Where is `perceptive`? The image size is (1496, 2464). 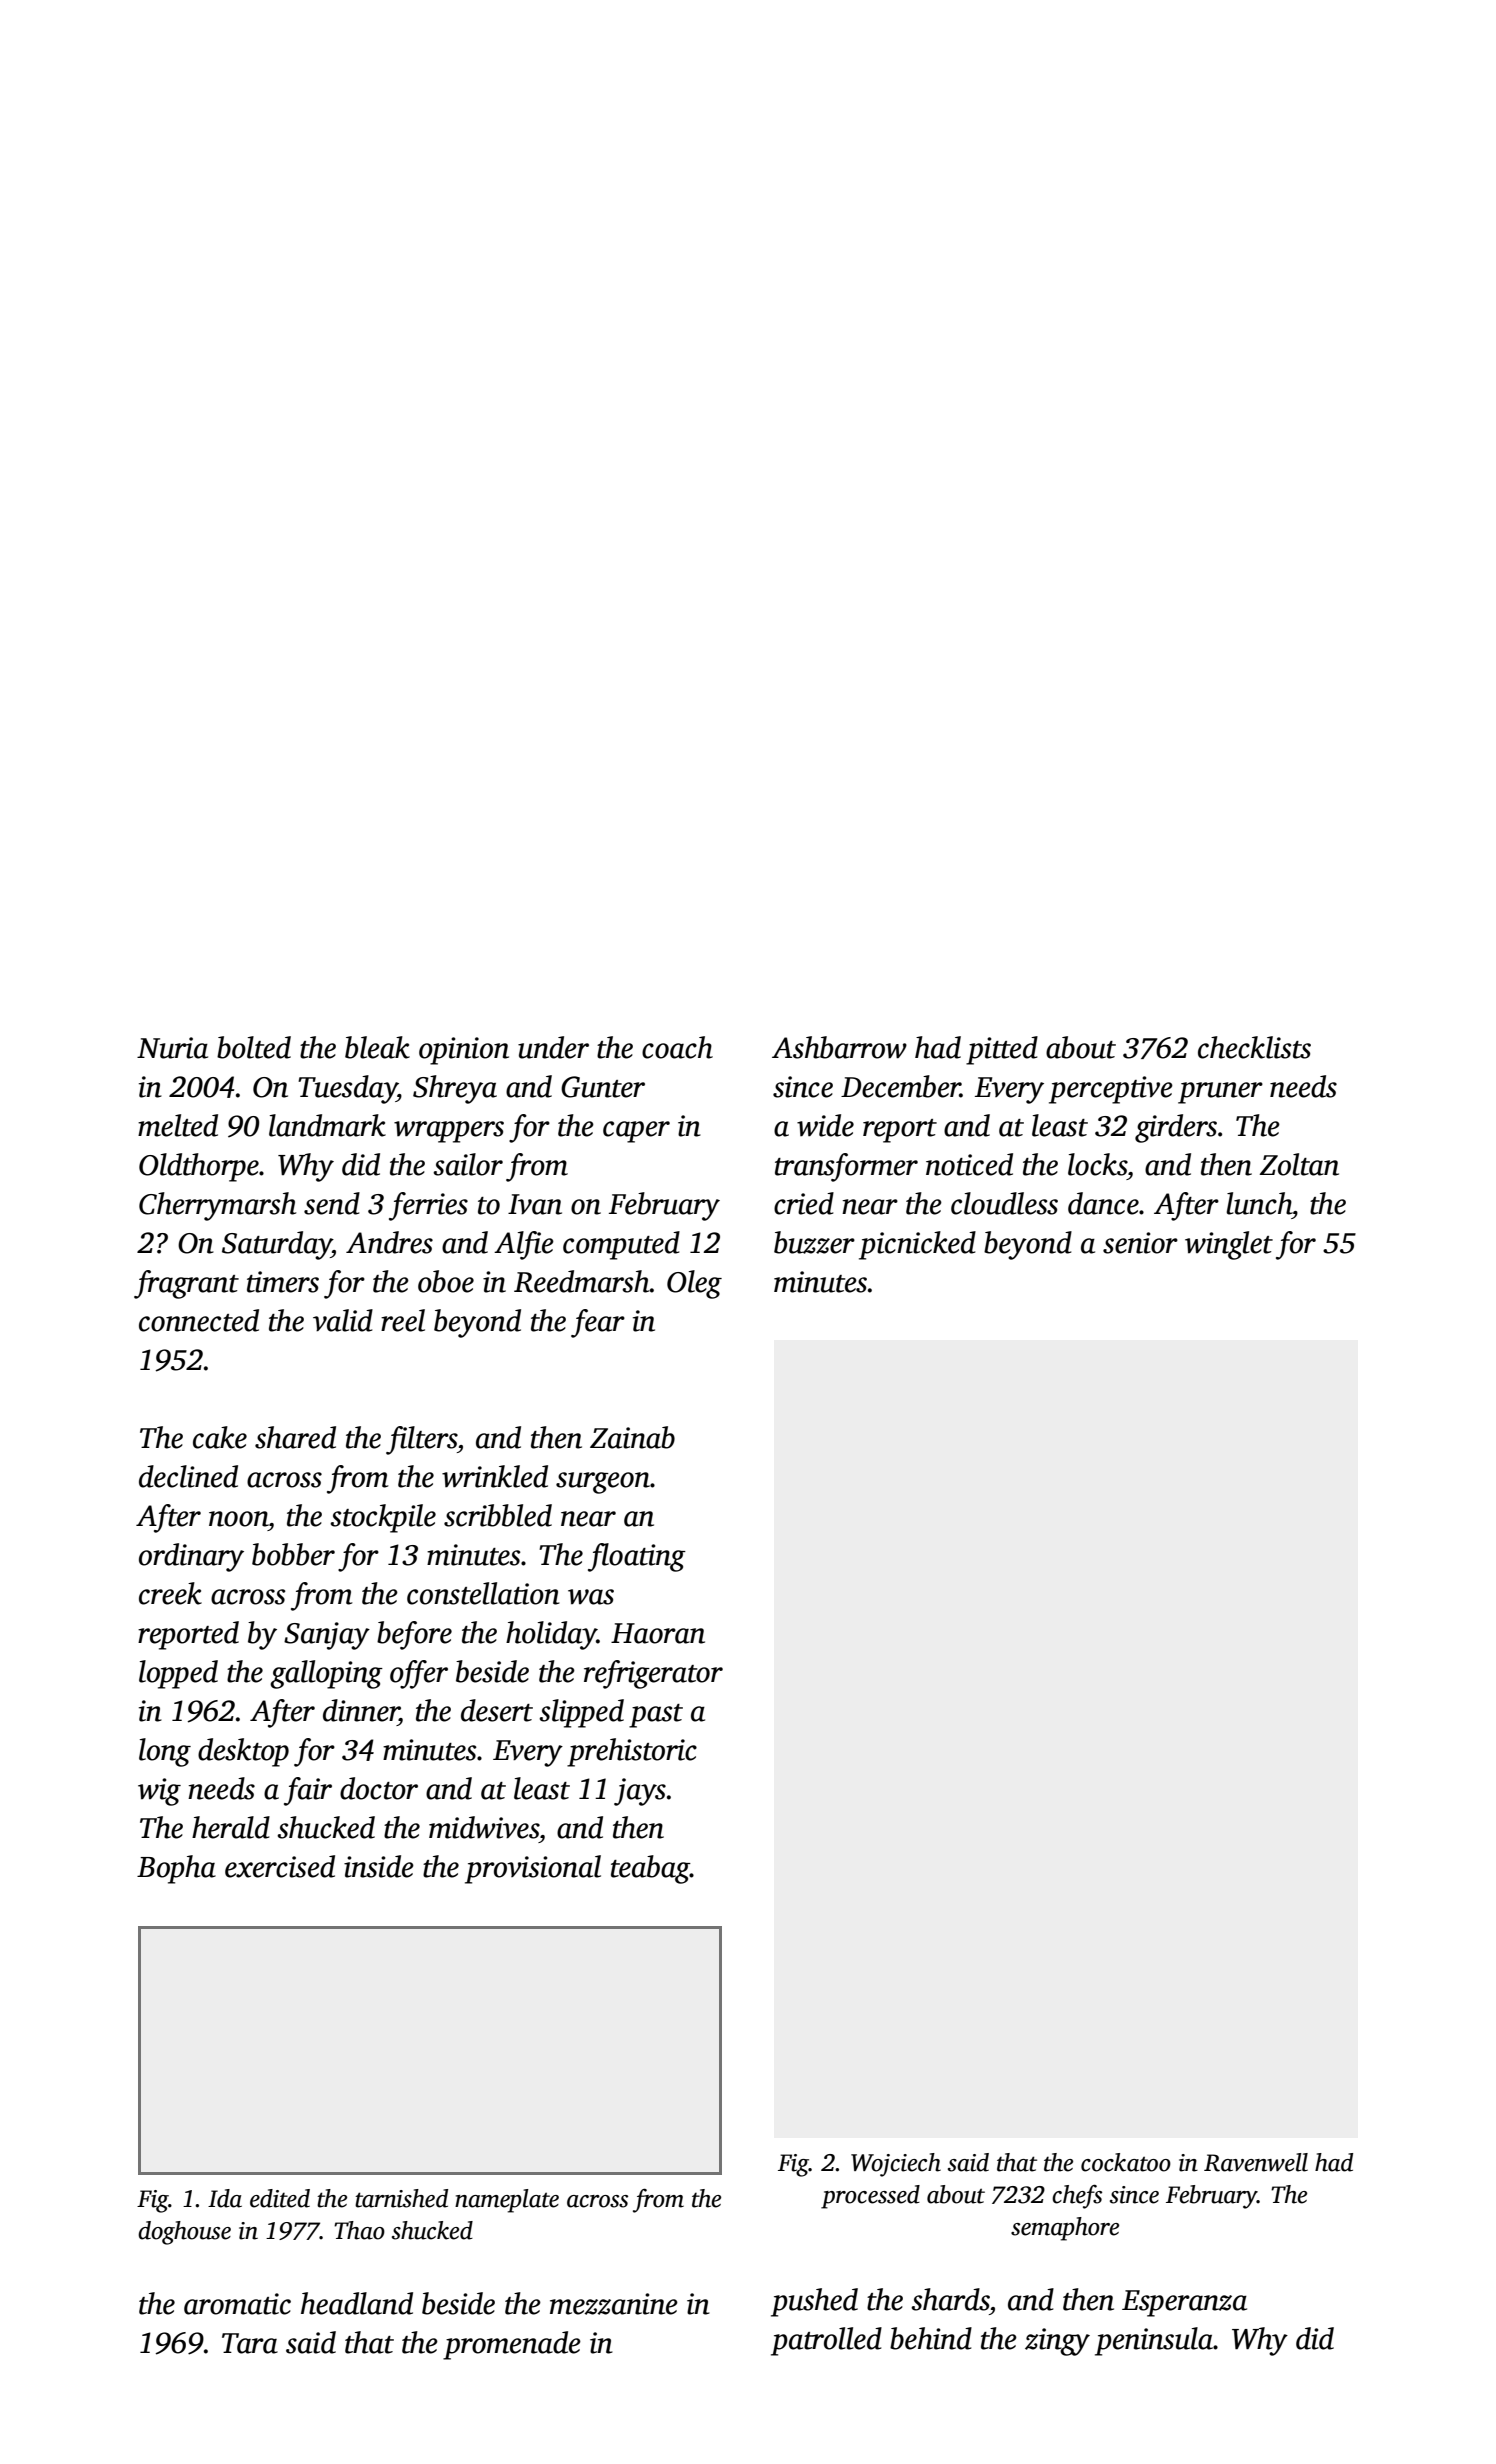 perceptive is located at coordinates (1111, 1090).
